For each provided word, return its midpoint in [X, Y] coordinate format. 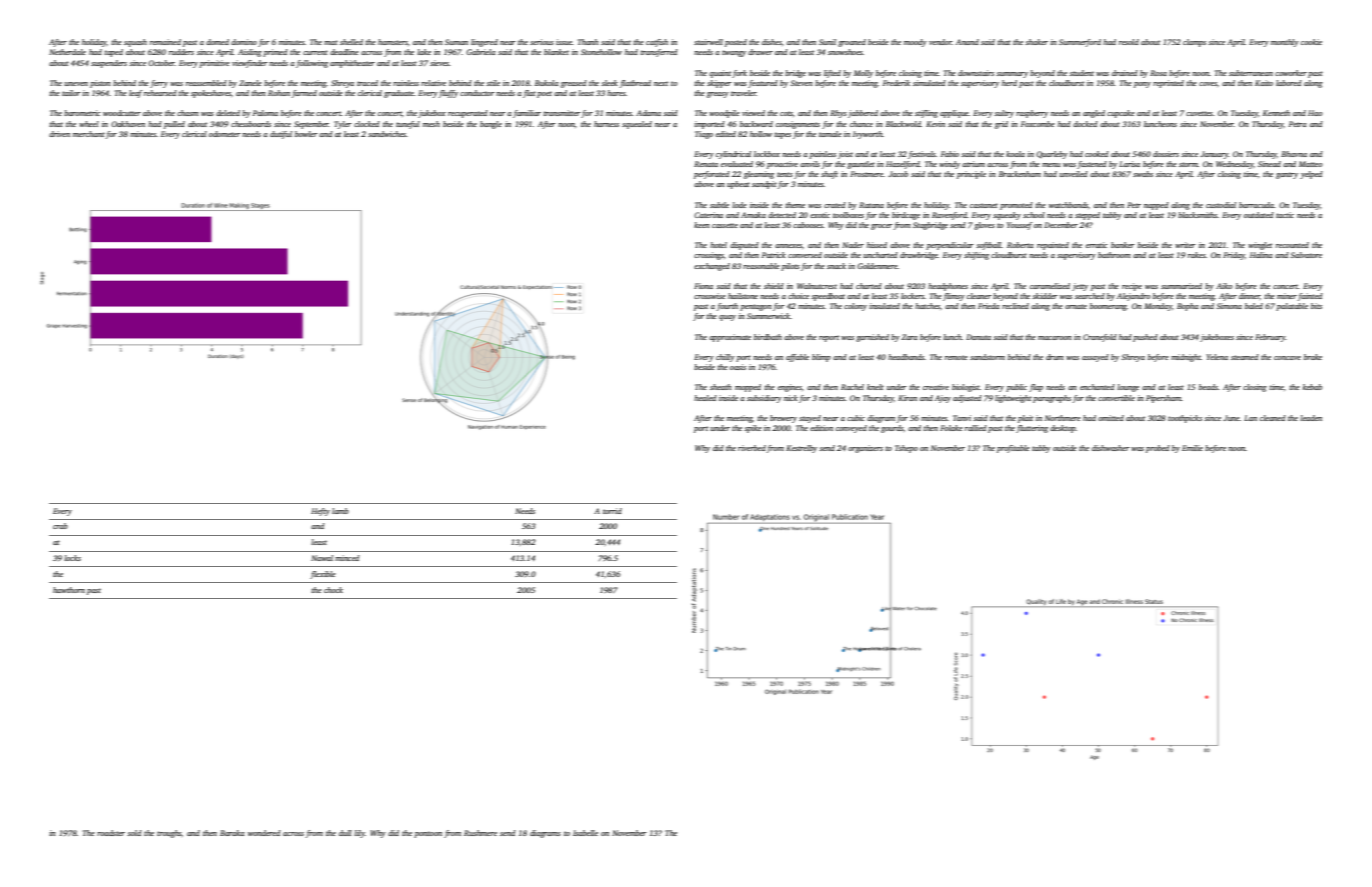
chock [333, 590]
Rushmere [480, 833]
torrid [612, 511]
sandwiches [387, 134]
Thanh [587, 42]
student [1081, 73]
